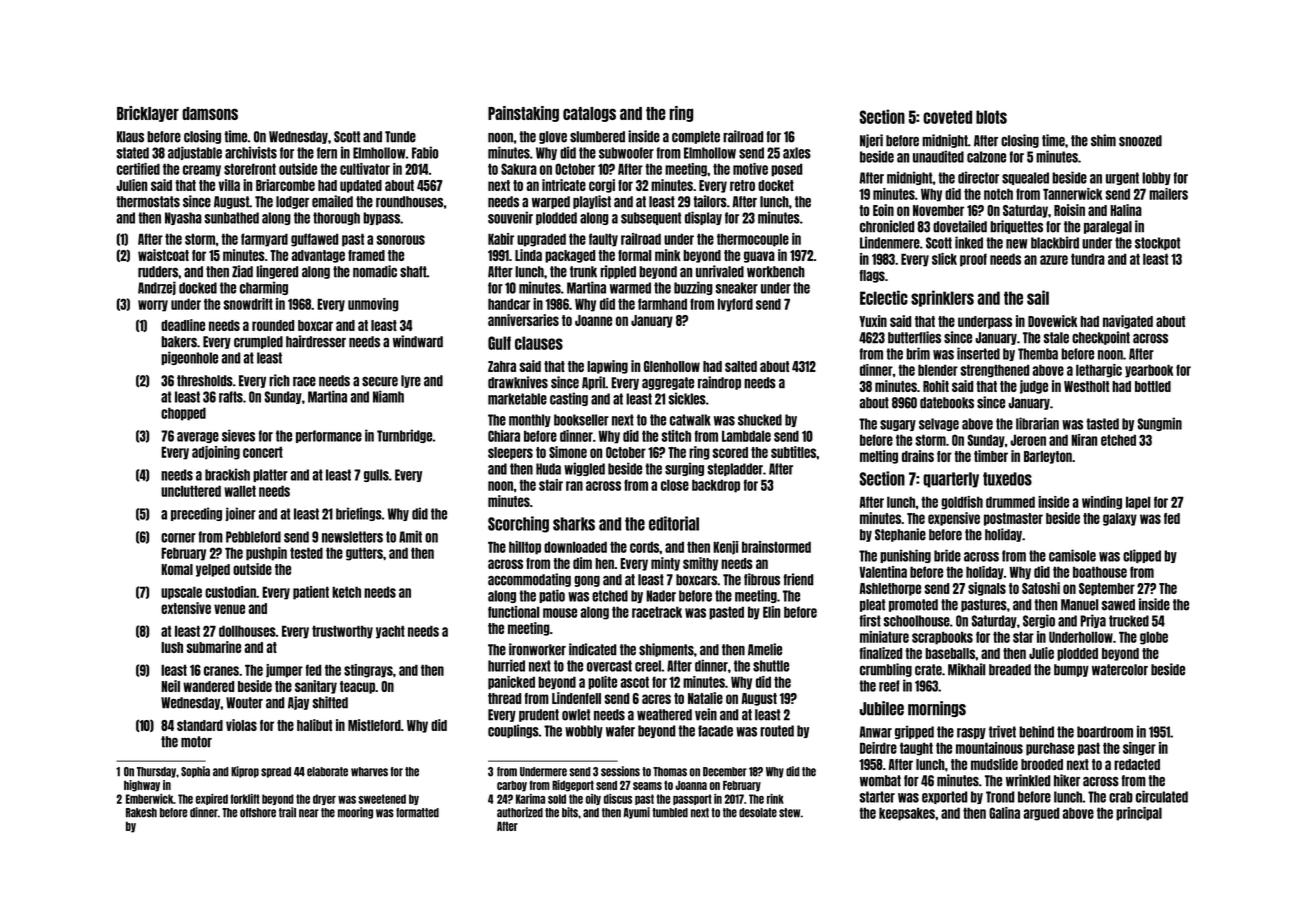 The width and height of the document is (1308, 924). What do you see at coordinates (589, 114) in the document?
I see `catalogs` at bounding box center [589, 114].
